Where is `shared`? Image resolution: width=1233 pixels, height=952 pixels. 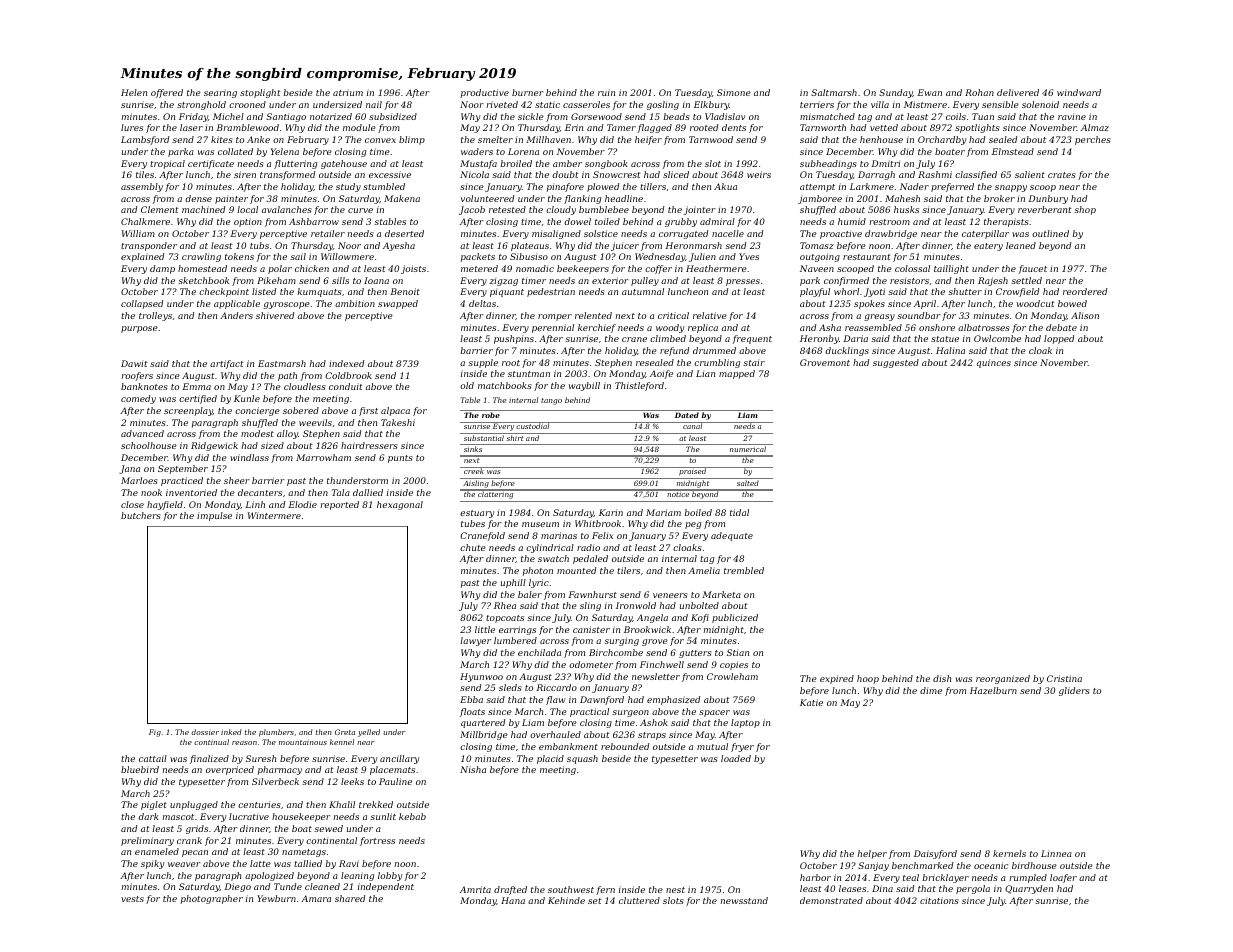
shared is located at coordinates (350, 898).
